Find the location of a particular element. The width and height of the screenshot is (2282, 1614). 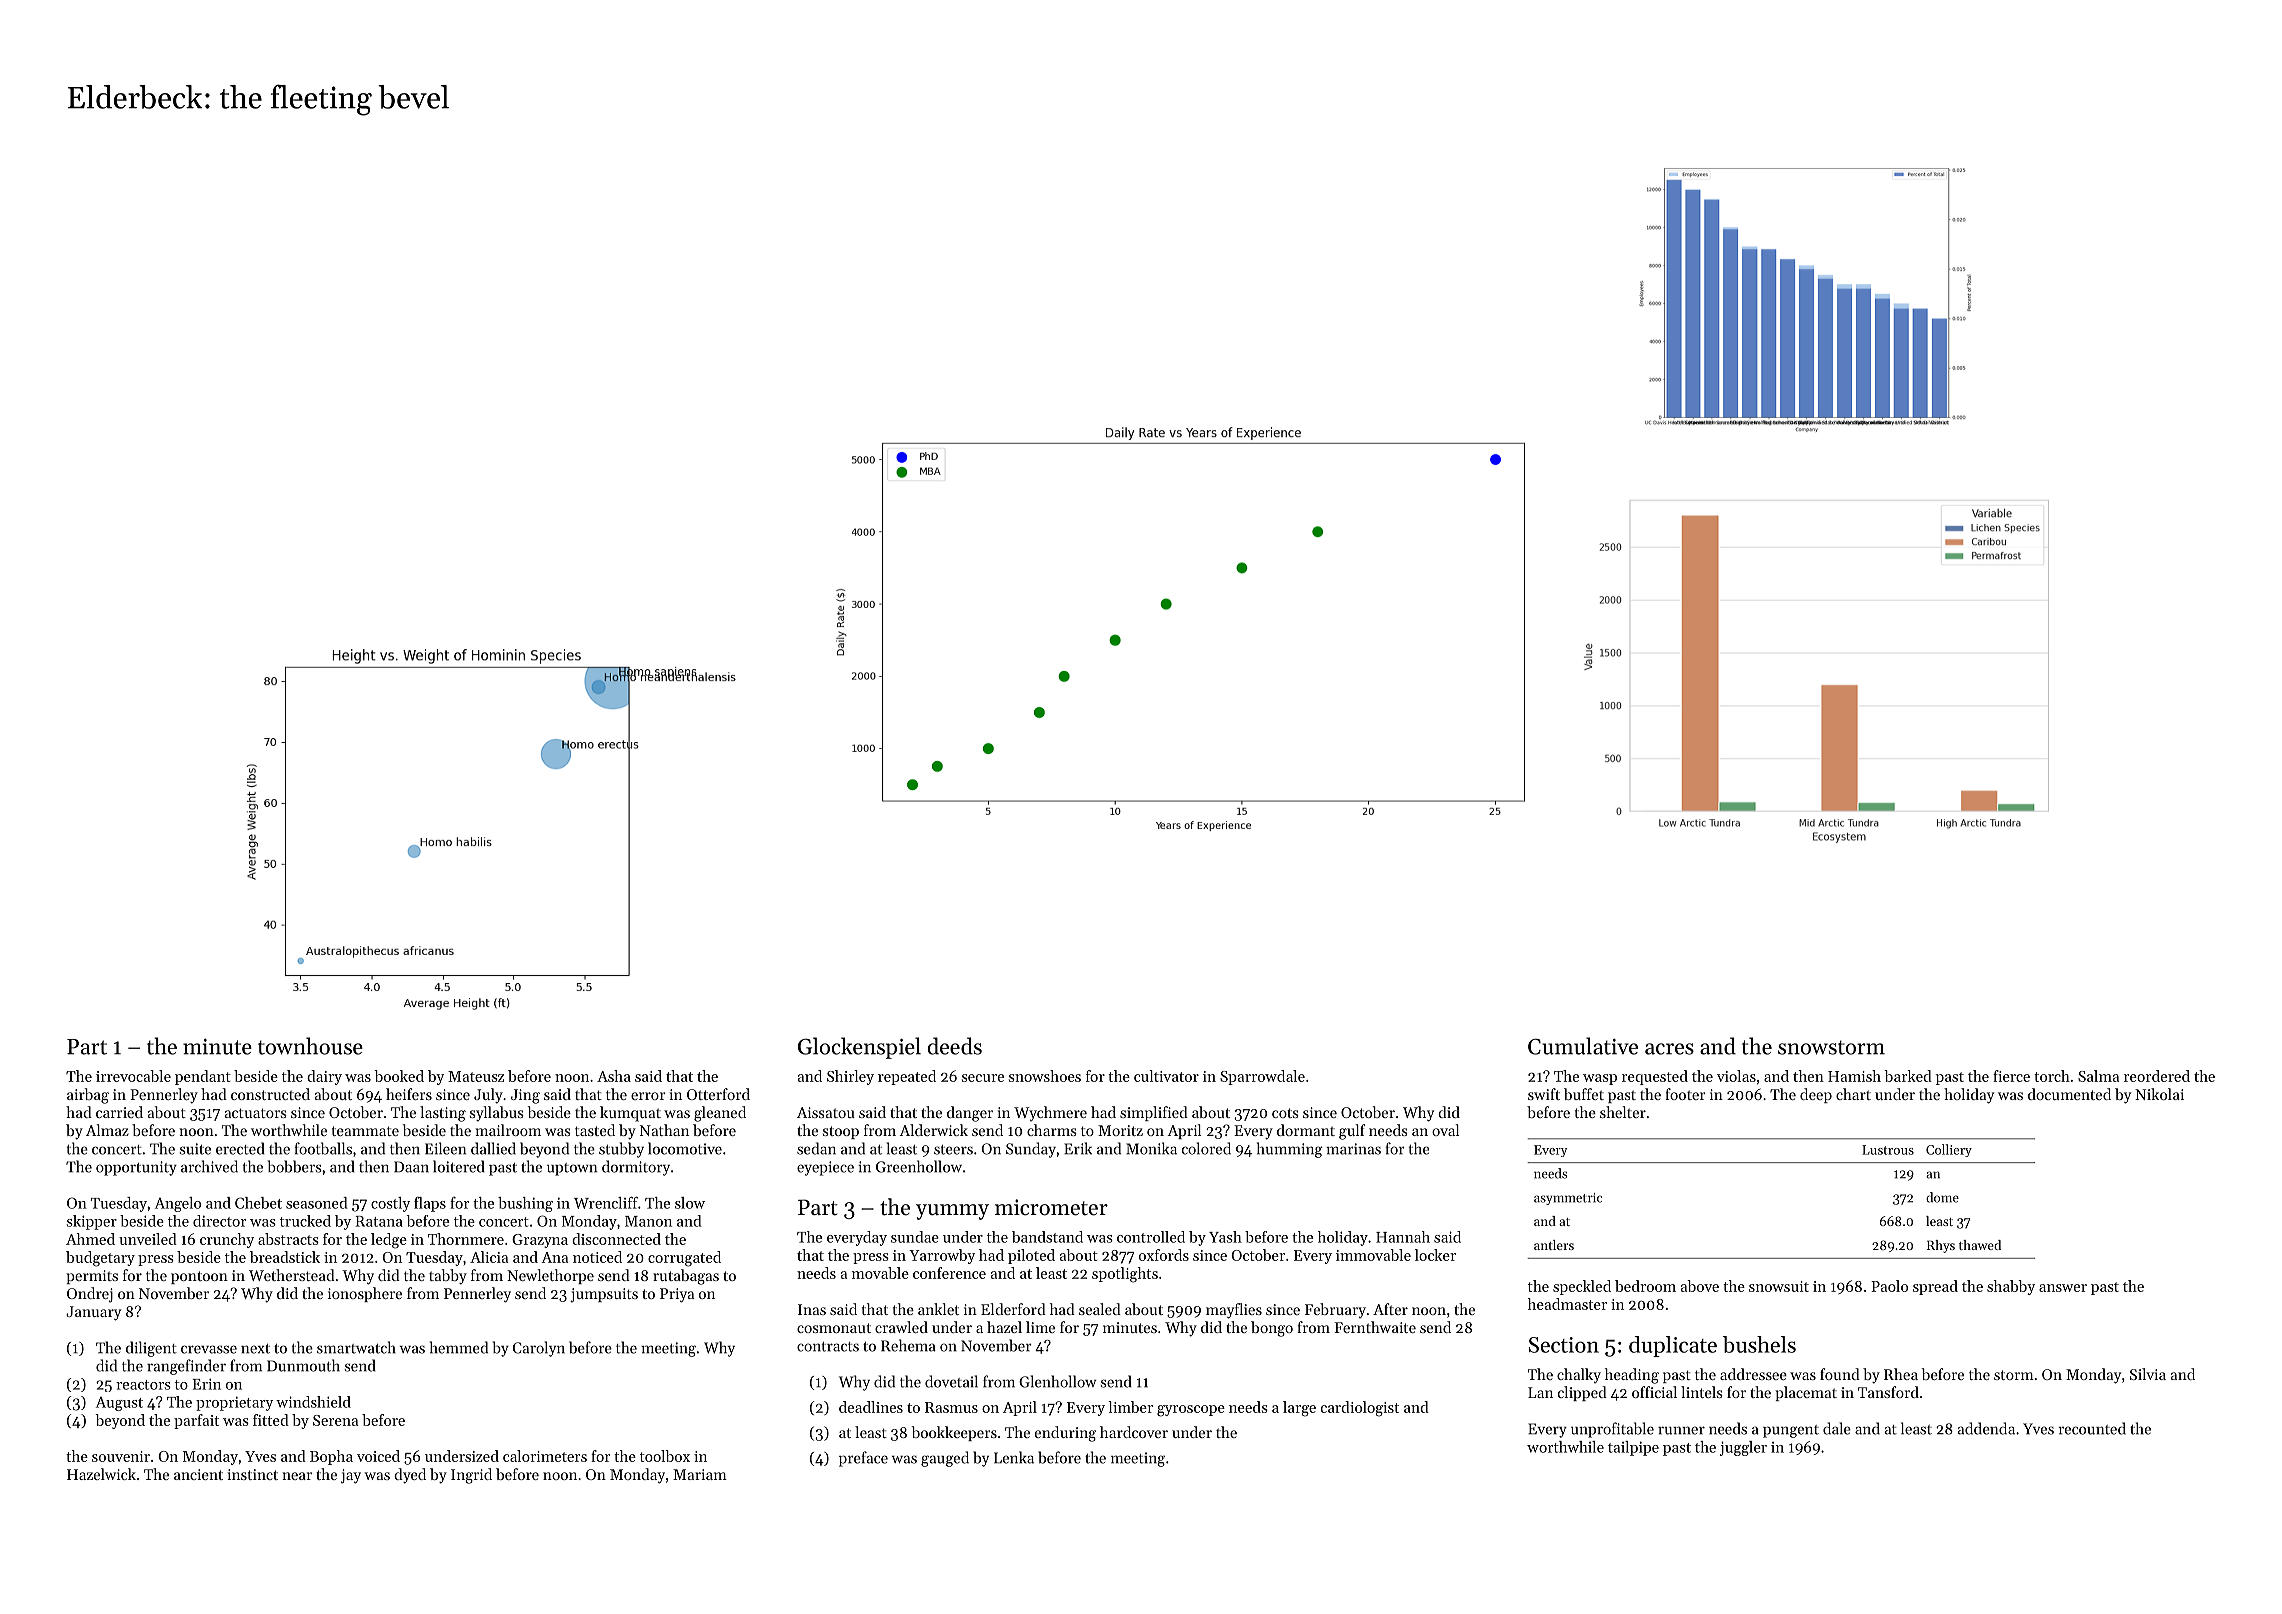

cardiologist is located at coordinates (1360, 1409).
